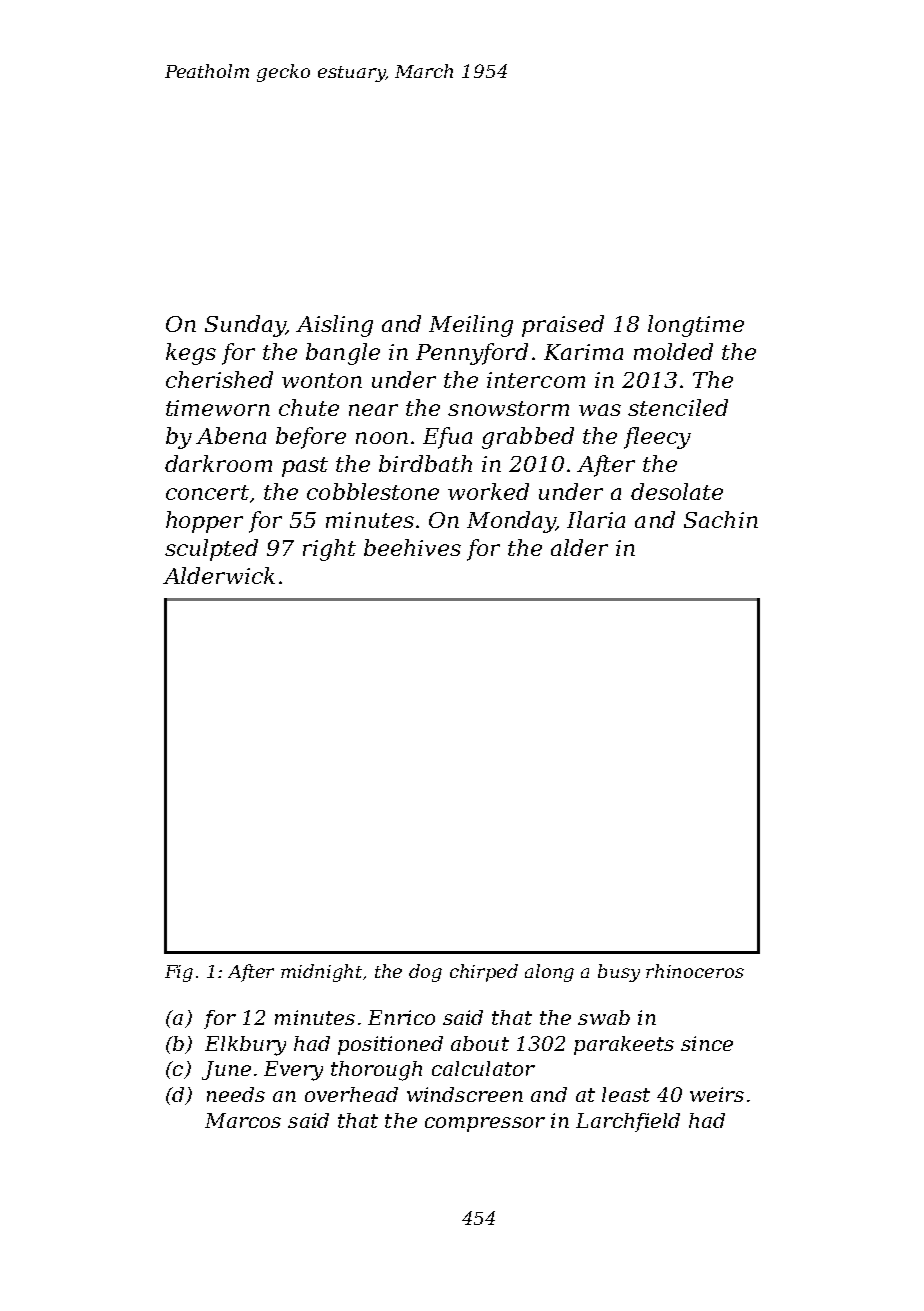  What do you see at coordinates (412, 547) in the screenshot?
I see `beehives` at bounding box center [412, 547].
